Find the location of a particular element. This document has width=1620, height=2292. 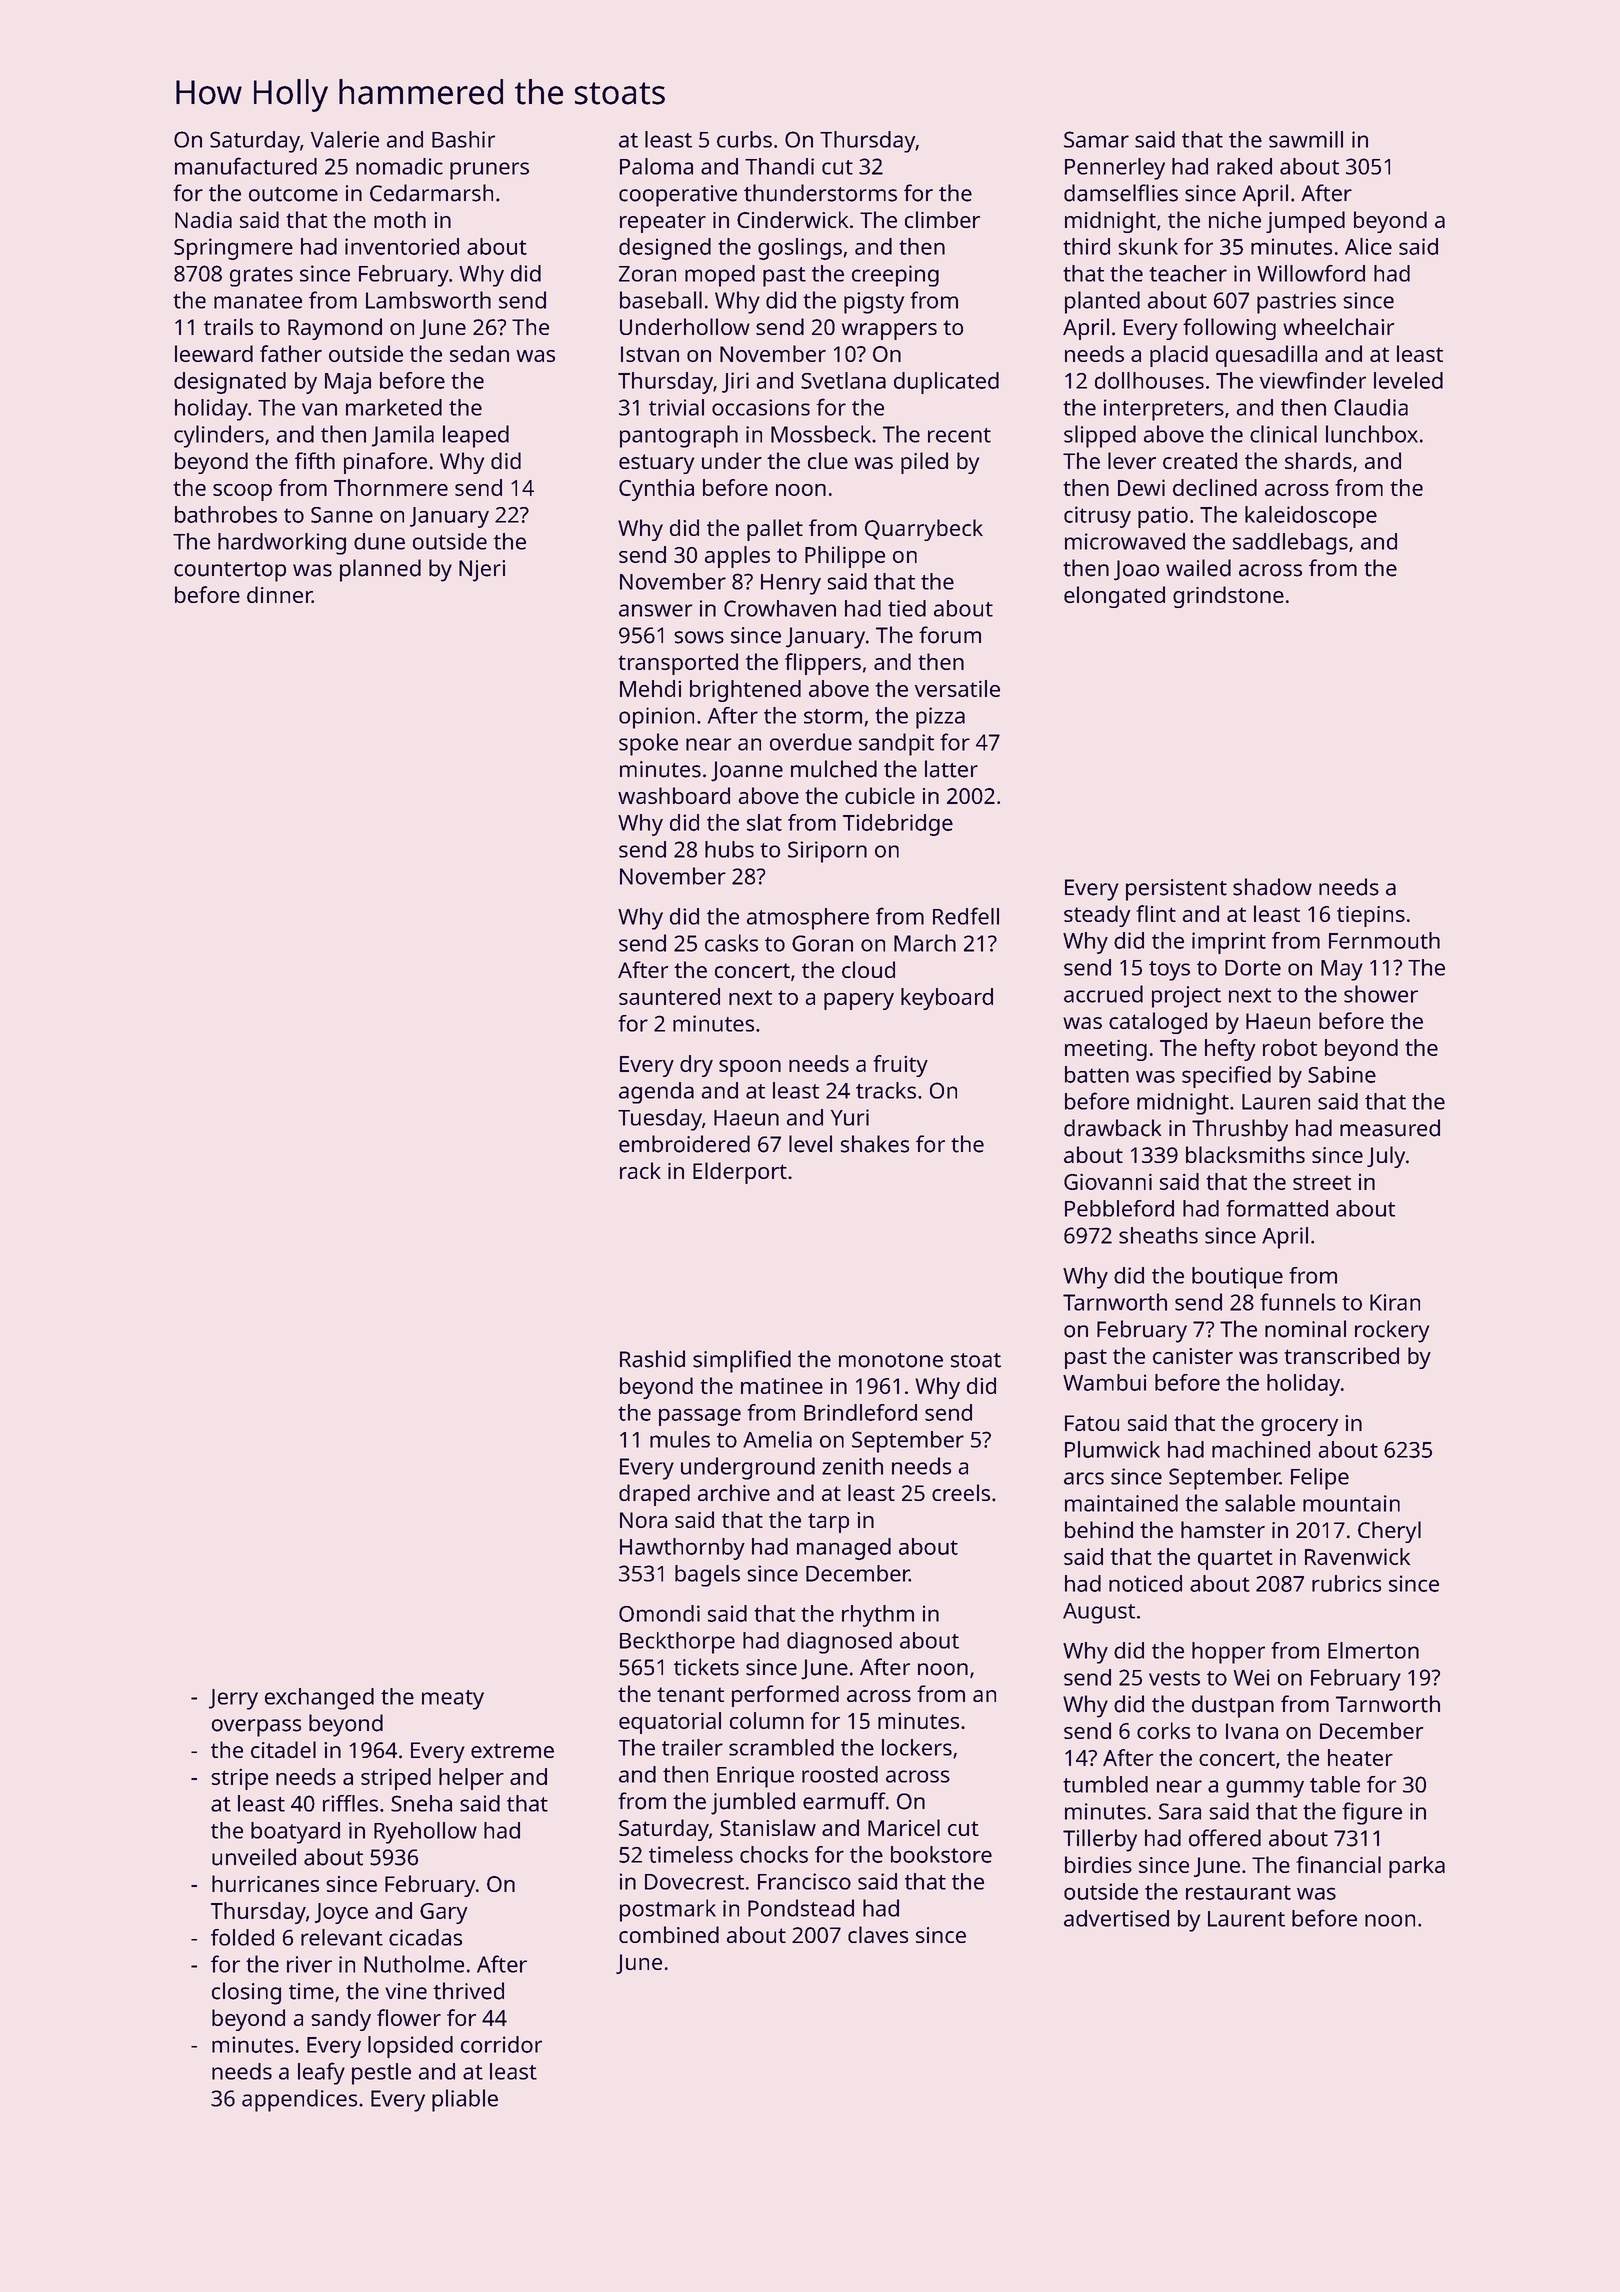

persistent is located at coordinates (1176, 890).
